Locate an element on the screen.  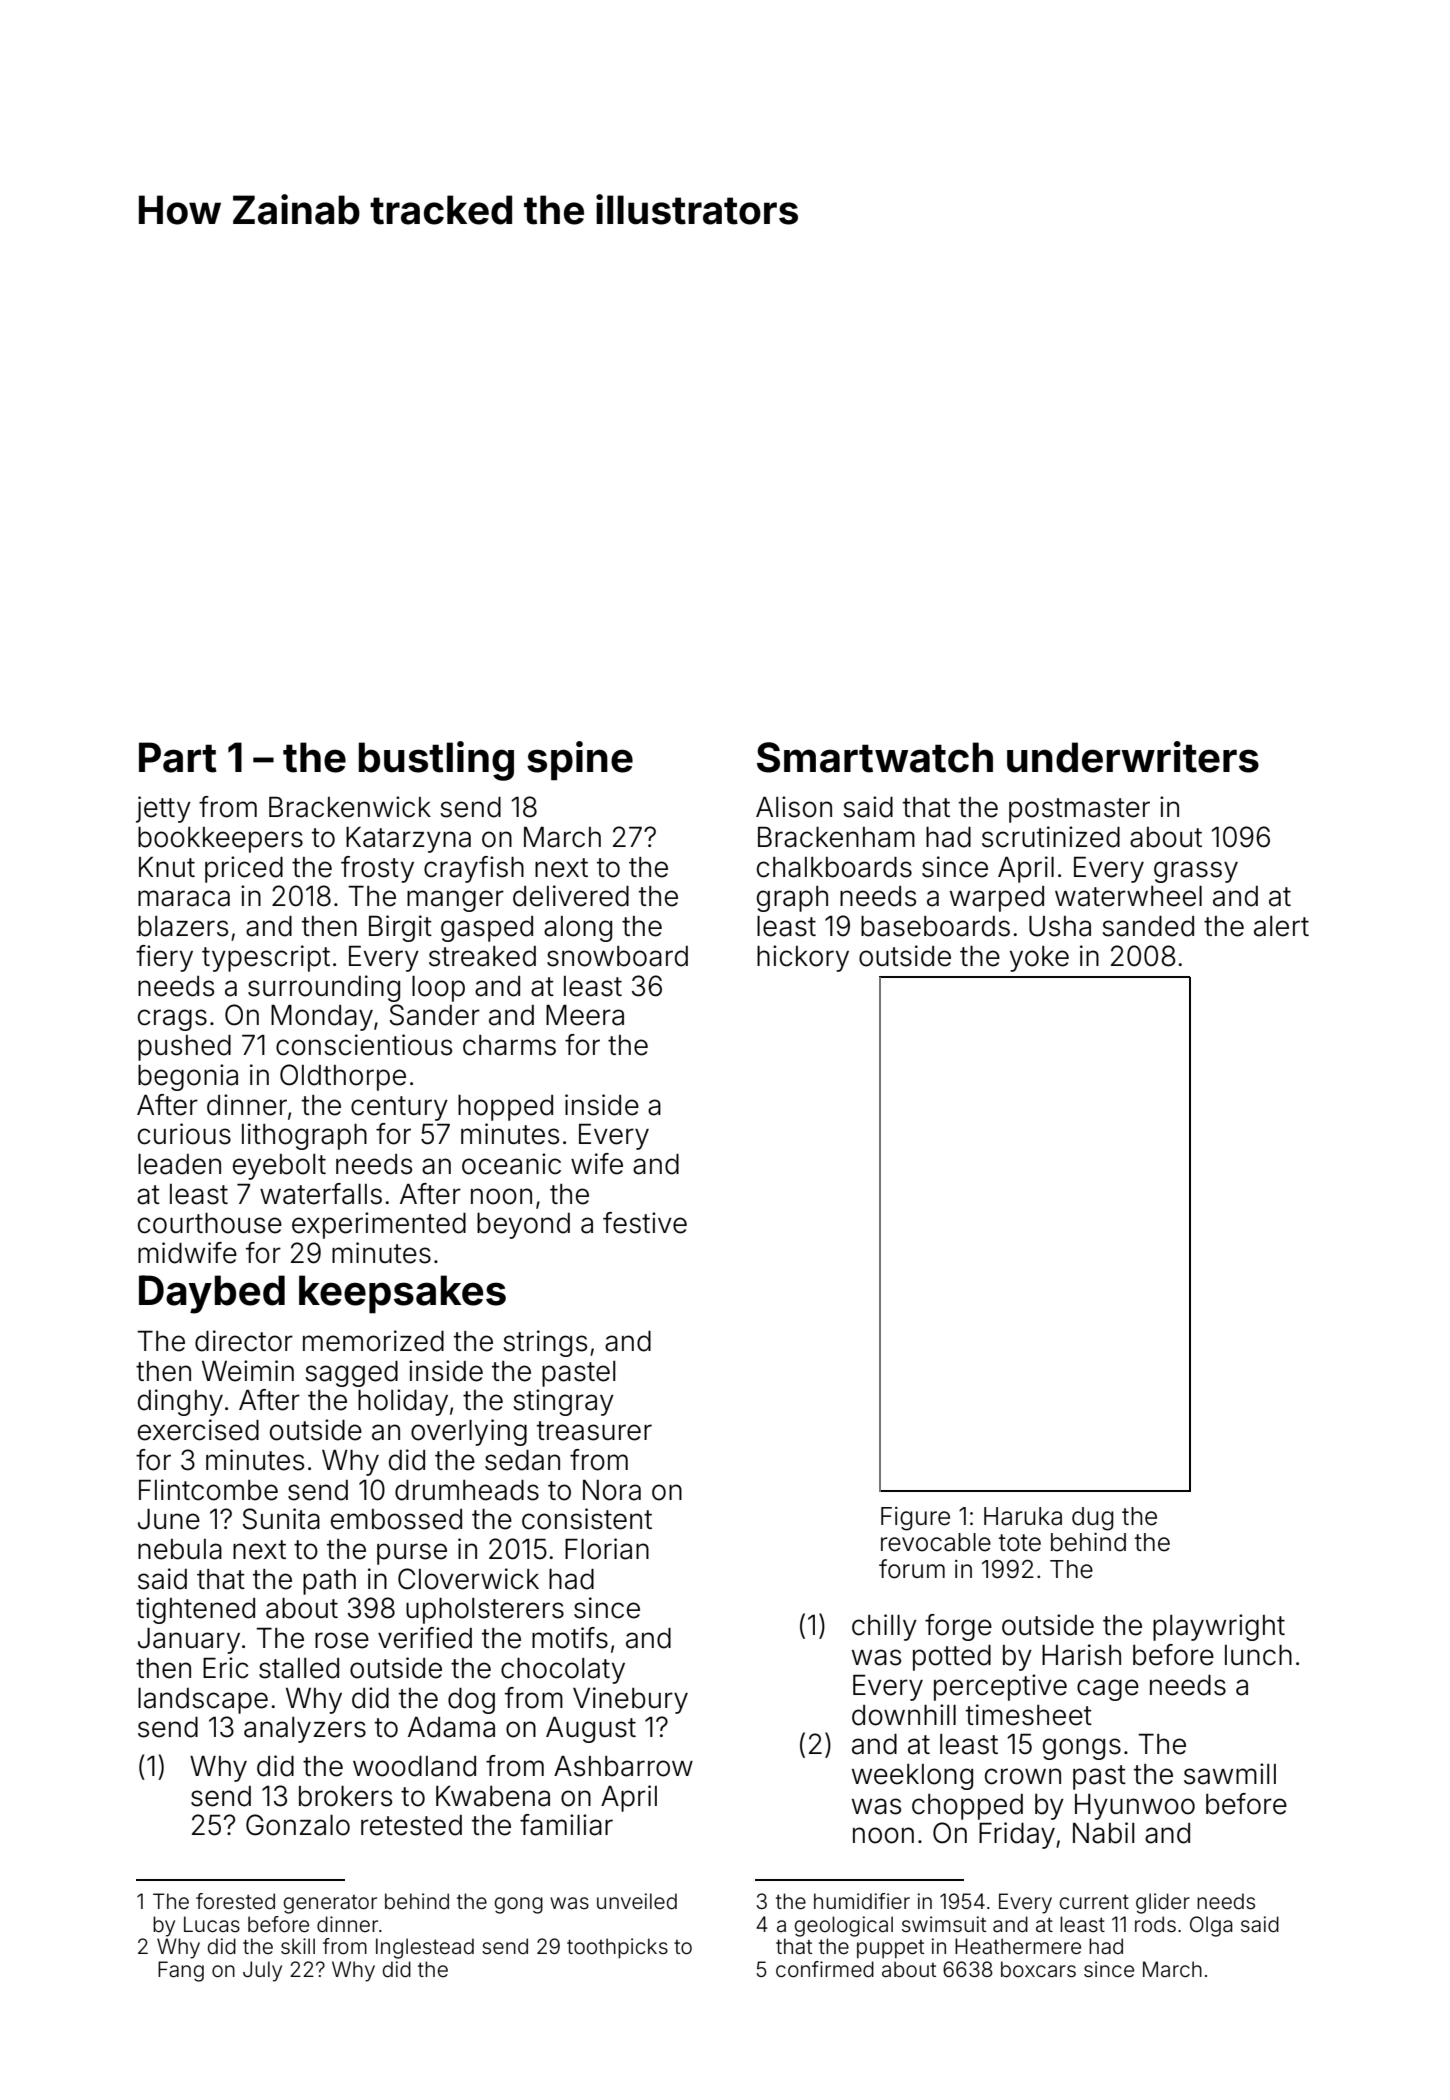
toothpicks is located at coordinates (617, 1948).
